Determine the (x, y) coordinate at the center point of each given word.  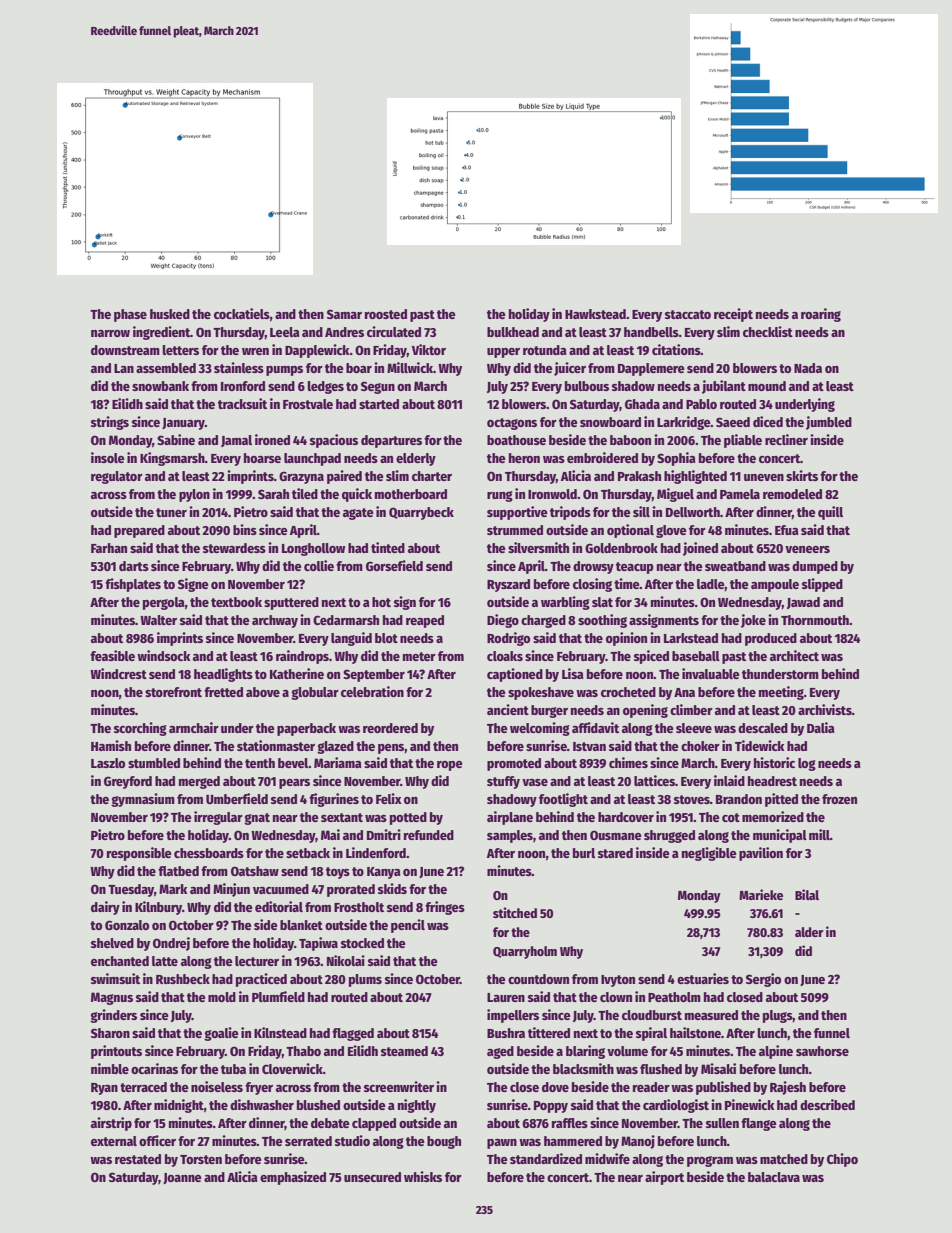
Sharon (110, 1033)
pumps (284, 371)
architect (794, 655)
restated (138, 1159)
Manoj (638, 1142)
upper (503, 353)
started (379, 404)
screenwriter (399, 1086)
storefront (173, 692)
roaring (821, 315)
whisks (423, 1176)
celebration (372, 691)
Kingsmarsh (172, 459)
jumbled (829, 423)
